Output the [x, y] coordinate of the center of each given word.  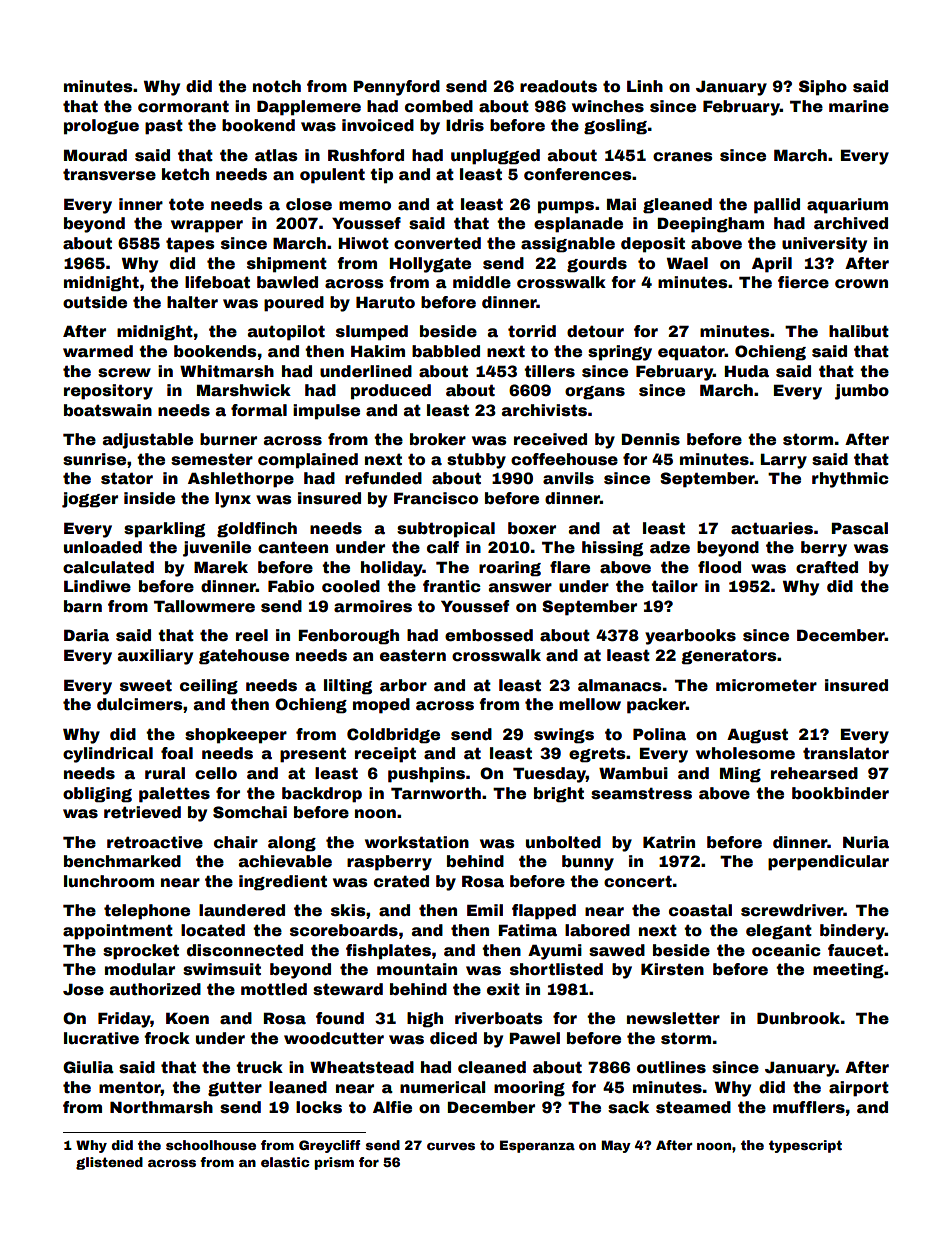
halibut [859, 331]
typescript [805, 1146]
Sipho [823, 88]
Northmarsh [161, 1107]
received [550, 439]
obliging [97, 795]
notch [277, 86]
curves [451, 1146]
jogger [90, 500]
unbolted [563, 842]
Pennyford [396, 88]
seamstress [641, 794]
